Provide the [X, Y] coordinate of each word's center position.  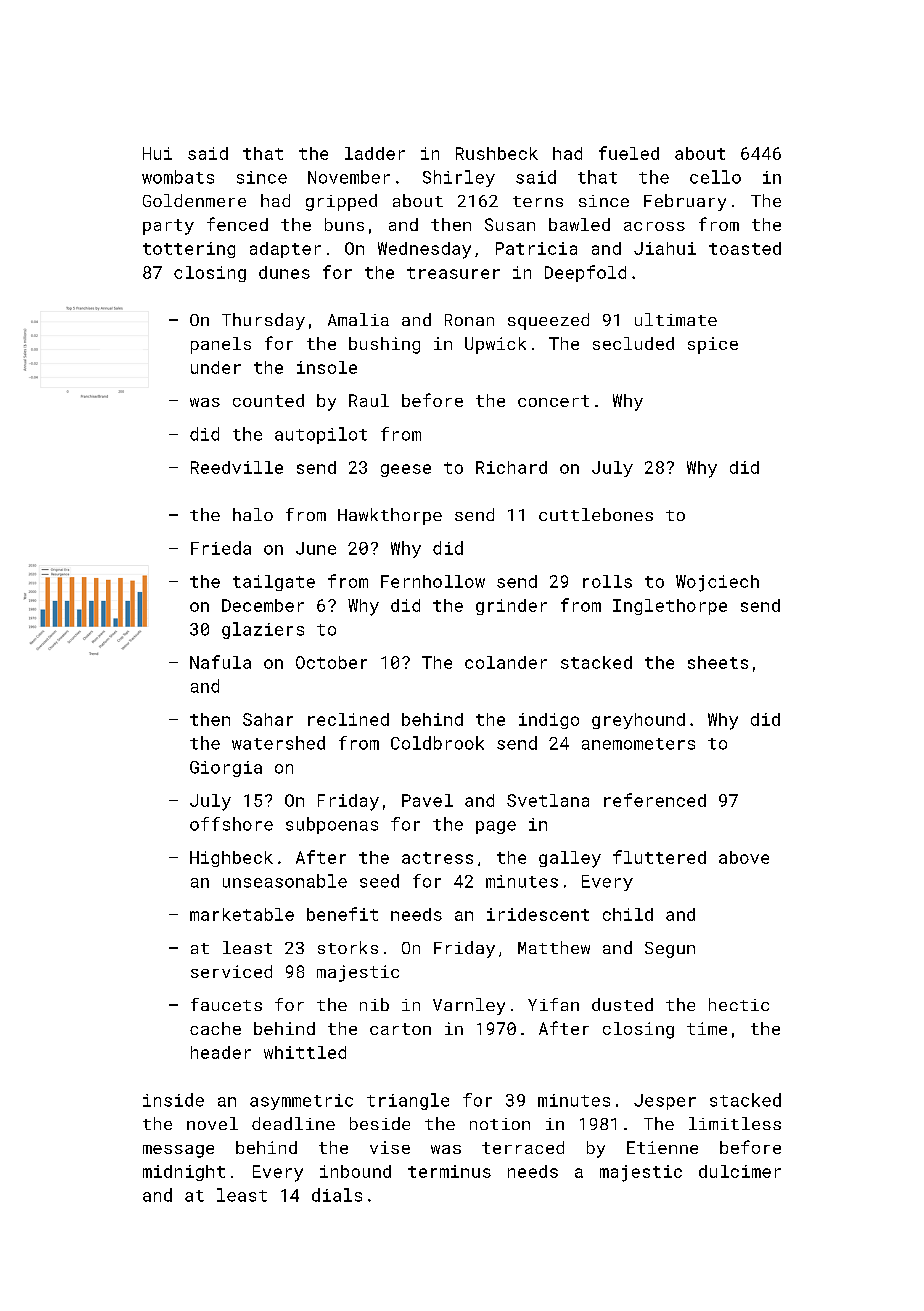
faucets [226, 1004]
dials [337, 1195]
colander [506, 662]
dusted [622, 1004]
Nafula [220, 662]
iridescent [538, 914]
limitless [735, 1123]
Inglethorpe [670, 607]
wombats [178, 177]
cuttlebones [596, 514]
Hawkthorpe [390, 516]
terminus [449, 1171]
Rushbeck [497, 153]
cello [715, 177]
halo [253, 514]
